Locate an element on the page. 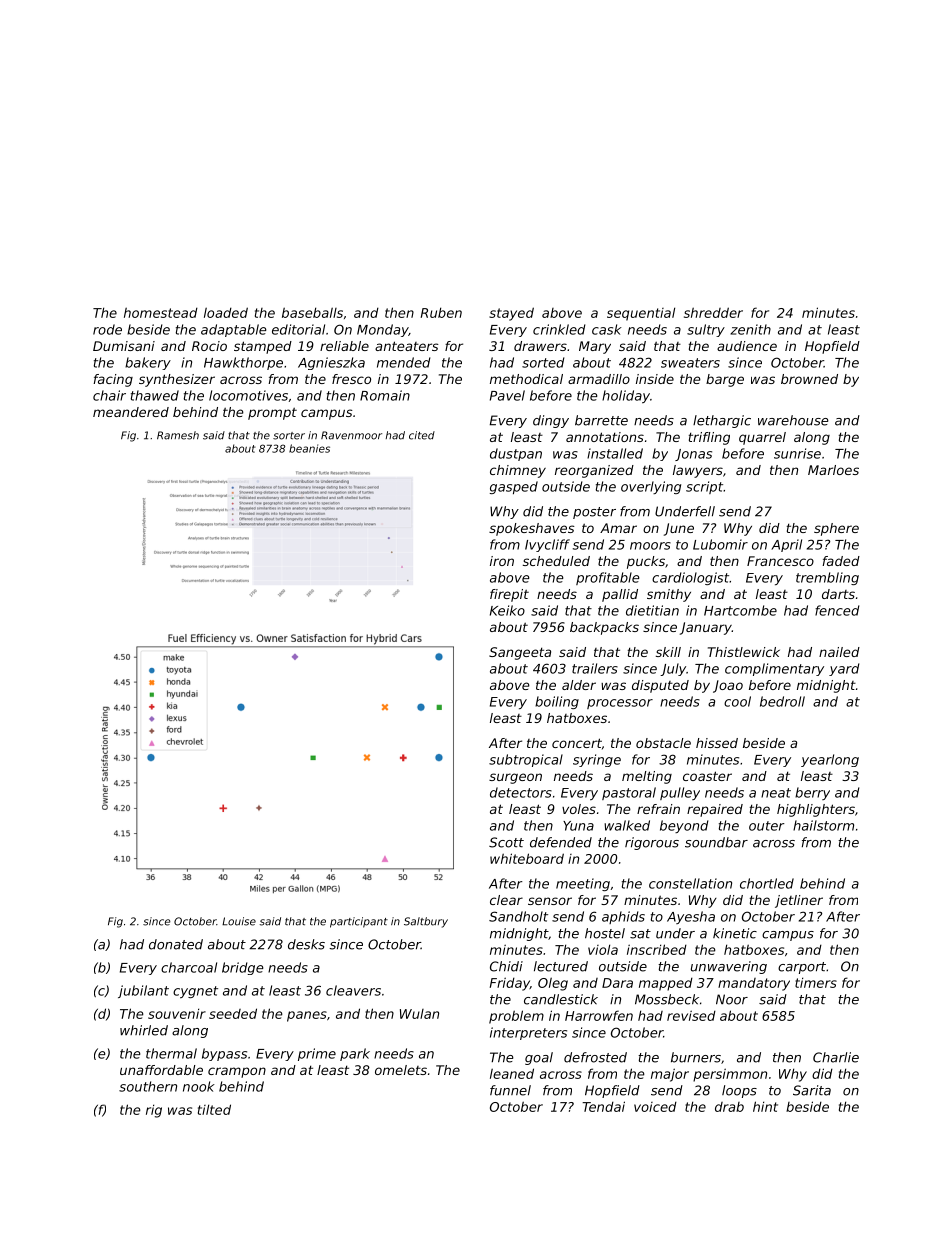 Image resolution: width=952 pixels, height=1233 pixels. Sangeeta is located at coordinates (520, 653).
